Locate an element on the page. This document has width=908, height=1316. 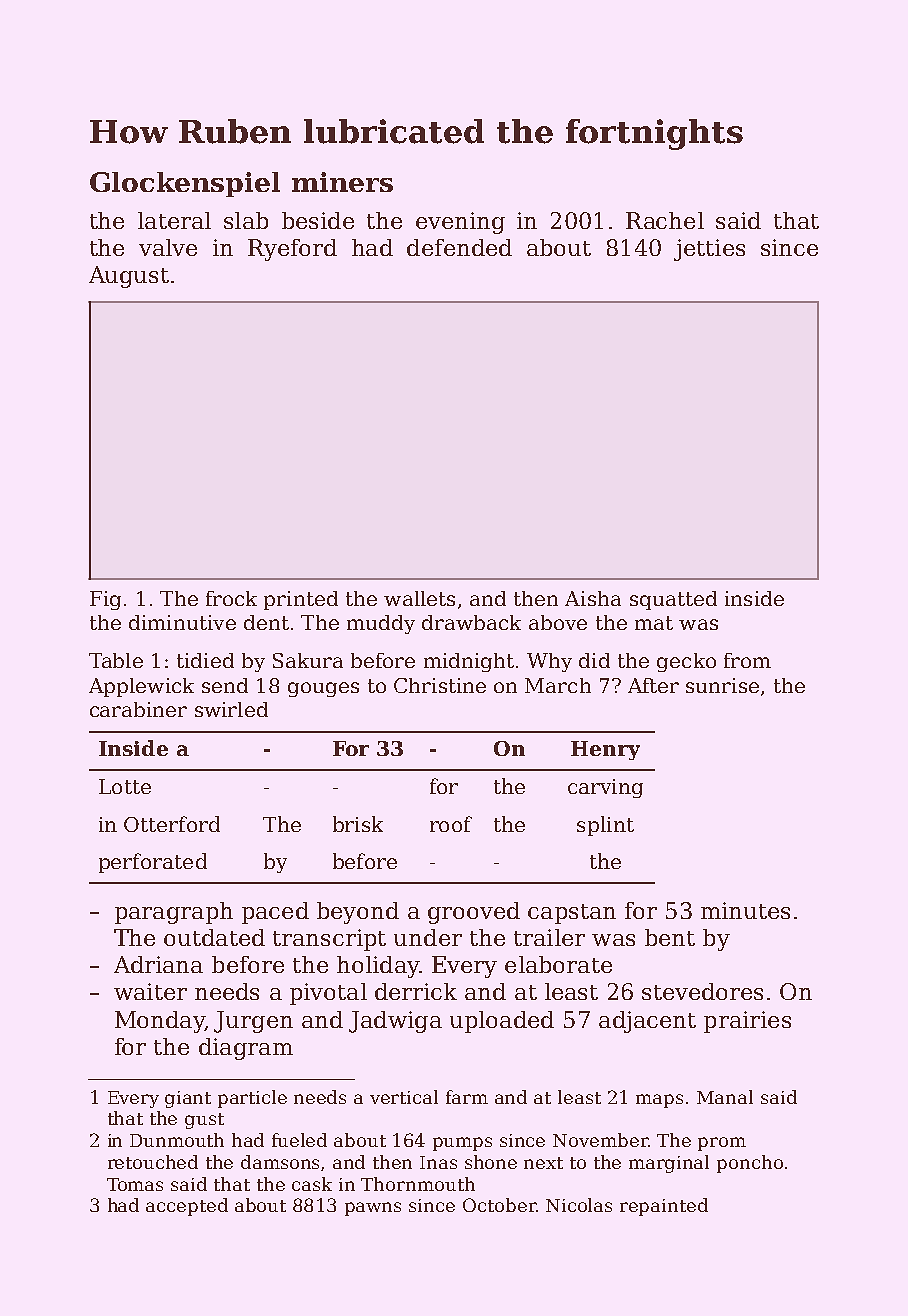
Christine is located at coordinates (440, 685).
